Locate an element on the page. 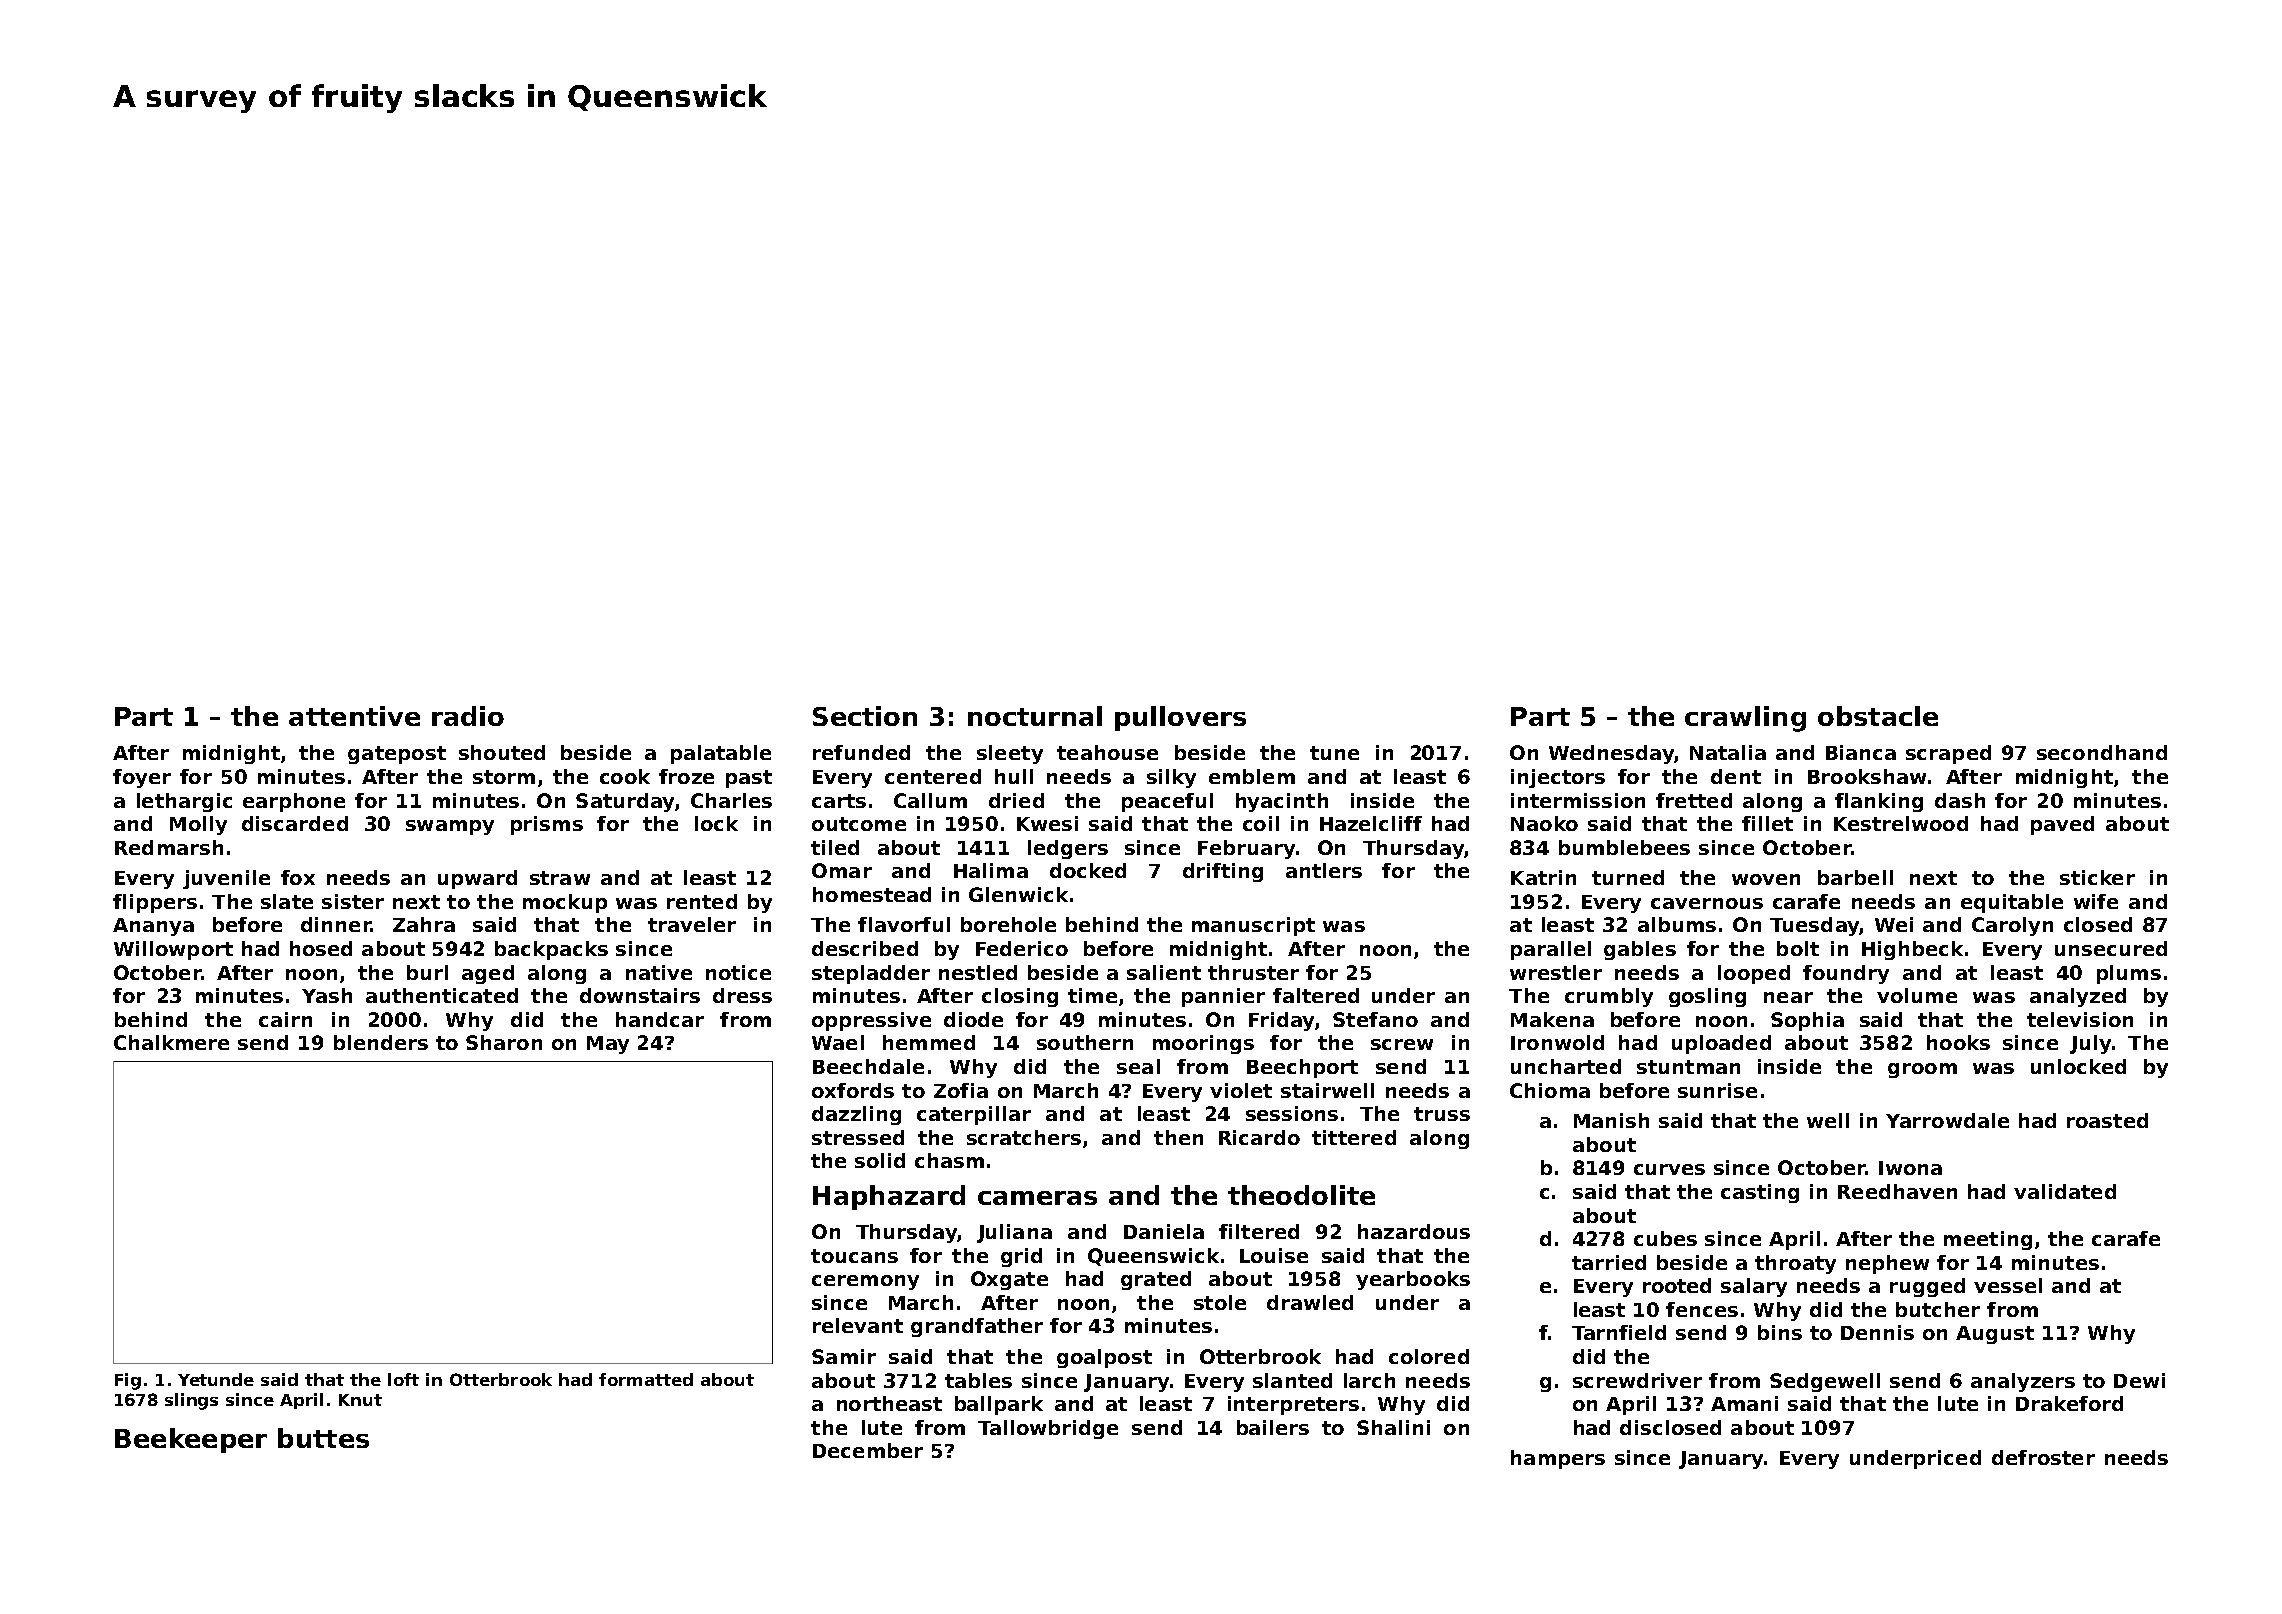 This document has height=1614, width=2282. December is located at coordinates (868, 1450).
